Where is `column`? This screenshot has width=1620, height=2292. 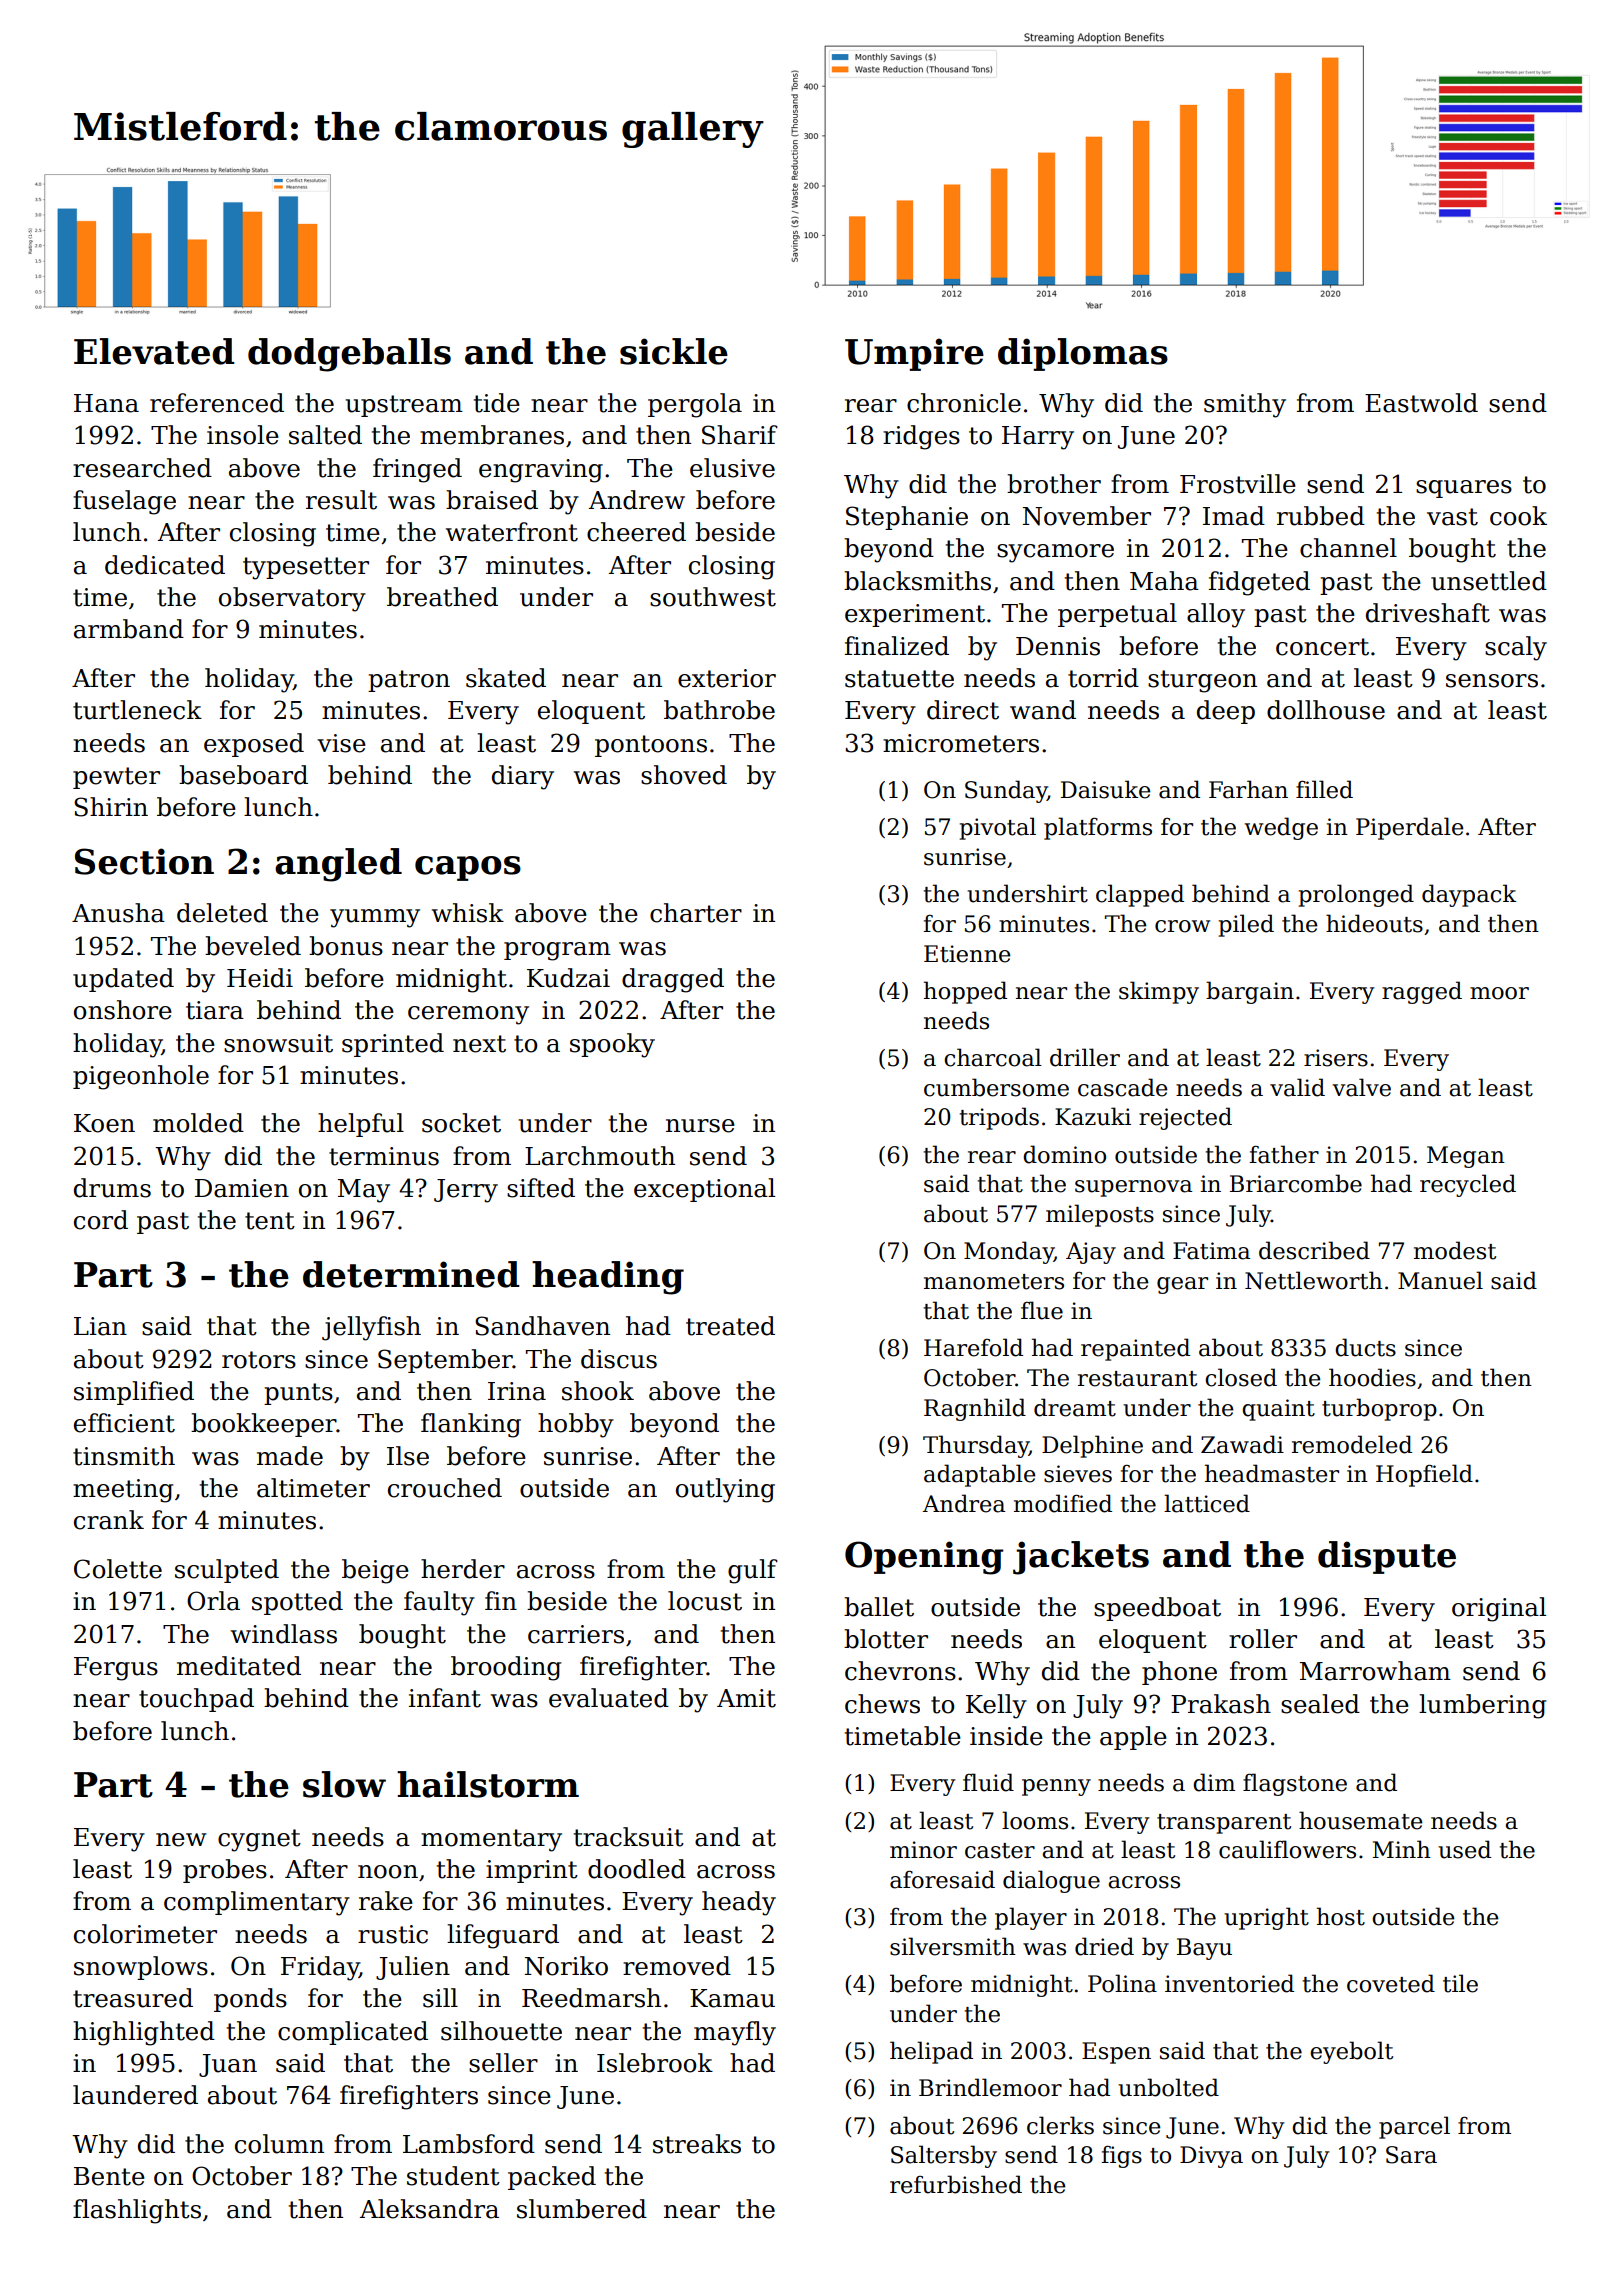
column is located at coordinates (279, 2144).
